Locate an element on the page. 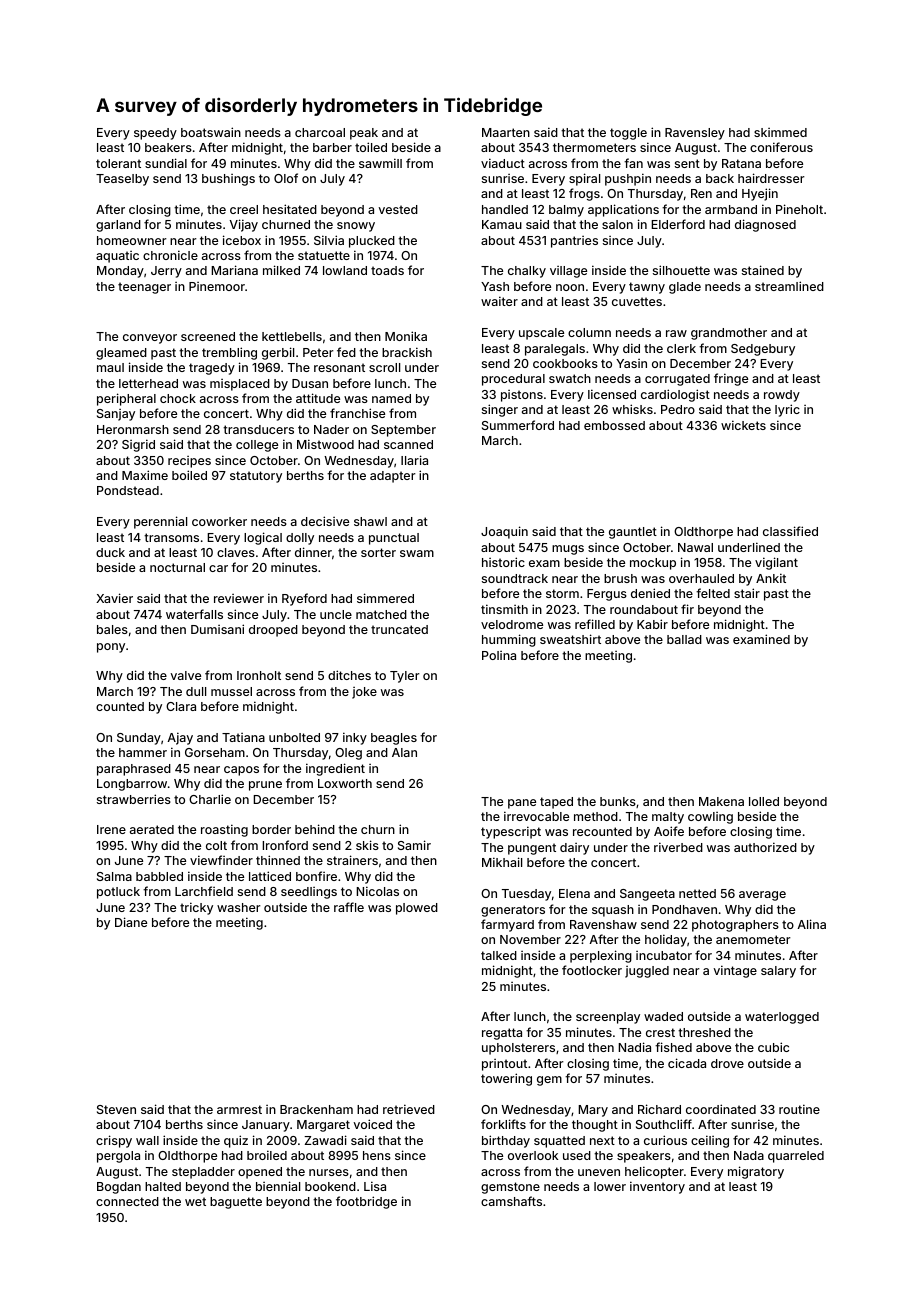 Image resolution: width=924 pixels, height=1308 pixels. lolled is located at coordinates (764, 801).
